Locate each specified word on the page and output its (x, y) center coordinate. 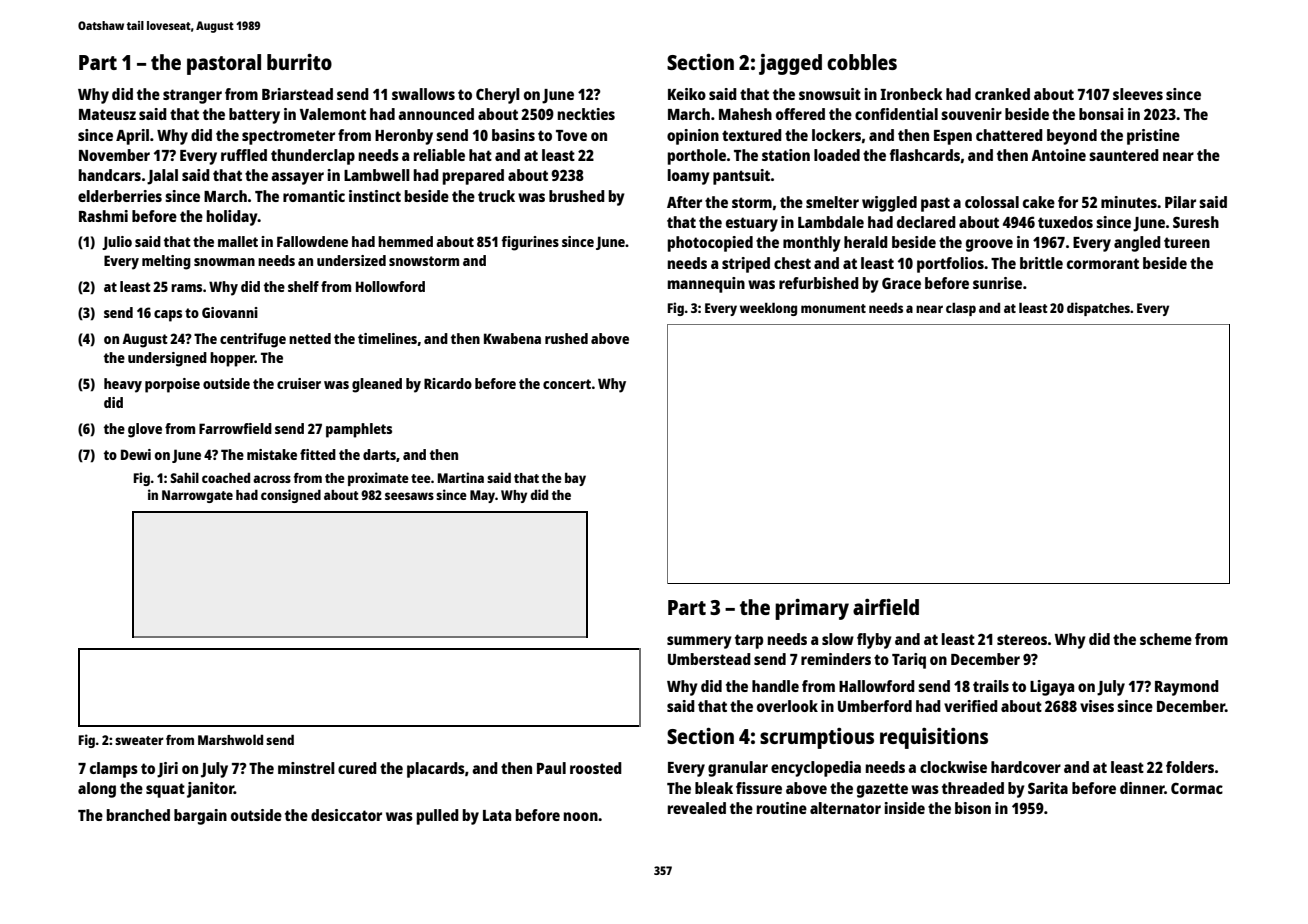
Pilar (1180, 202)
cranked (1002, 94)
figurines (530, 243)
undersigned (167, 359)
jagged (790, 64)
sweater (139, 740)
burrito (299, 62)
